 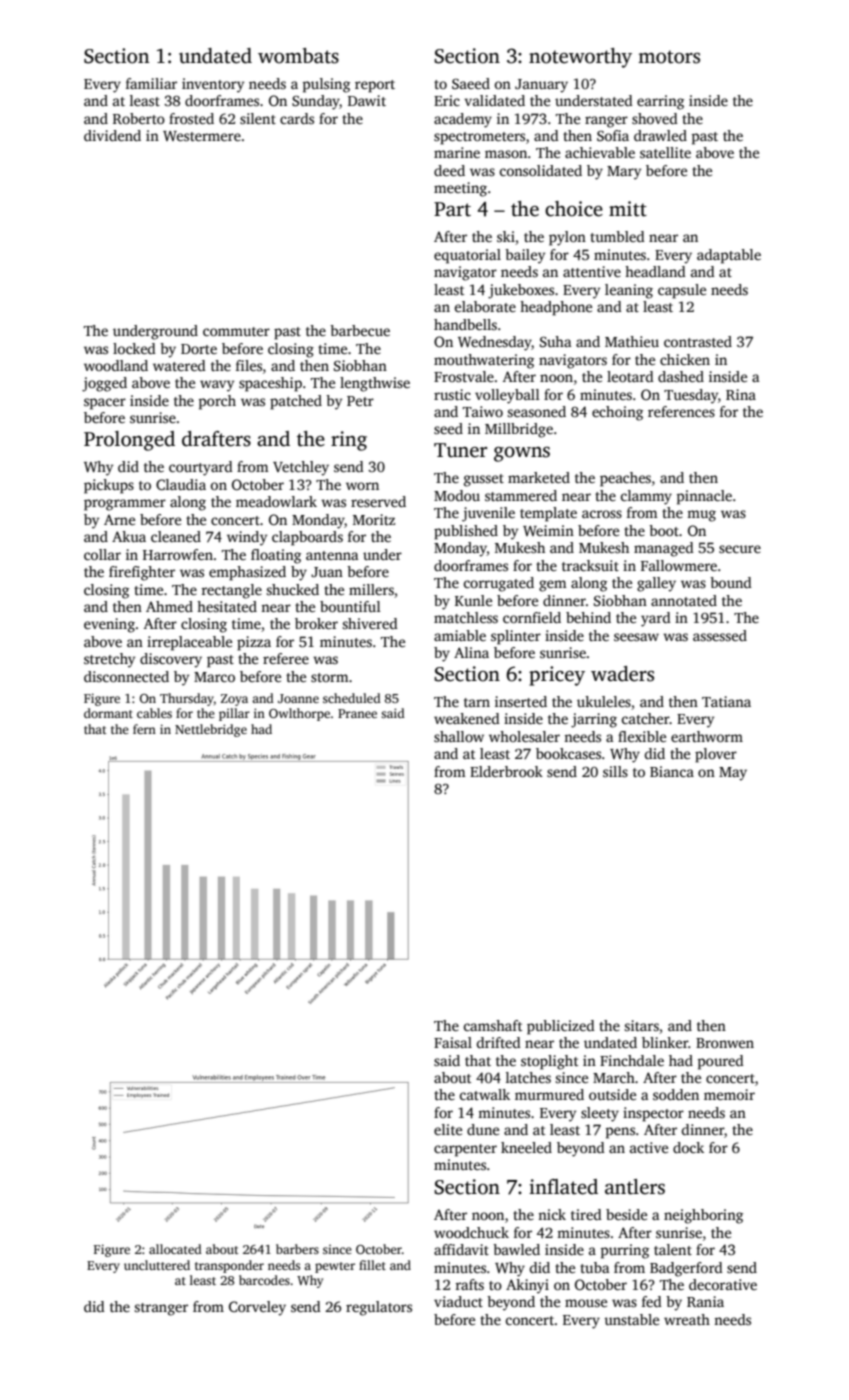 I want to click on motors, so click(x=669, y=57).
